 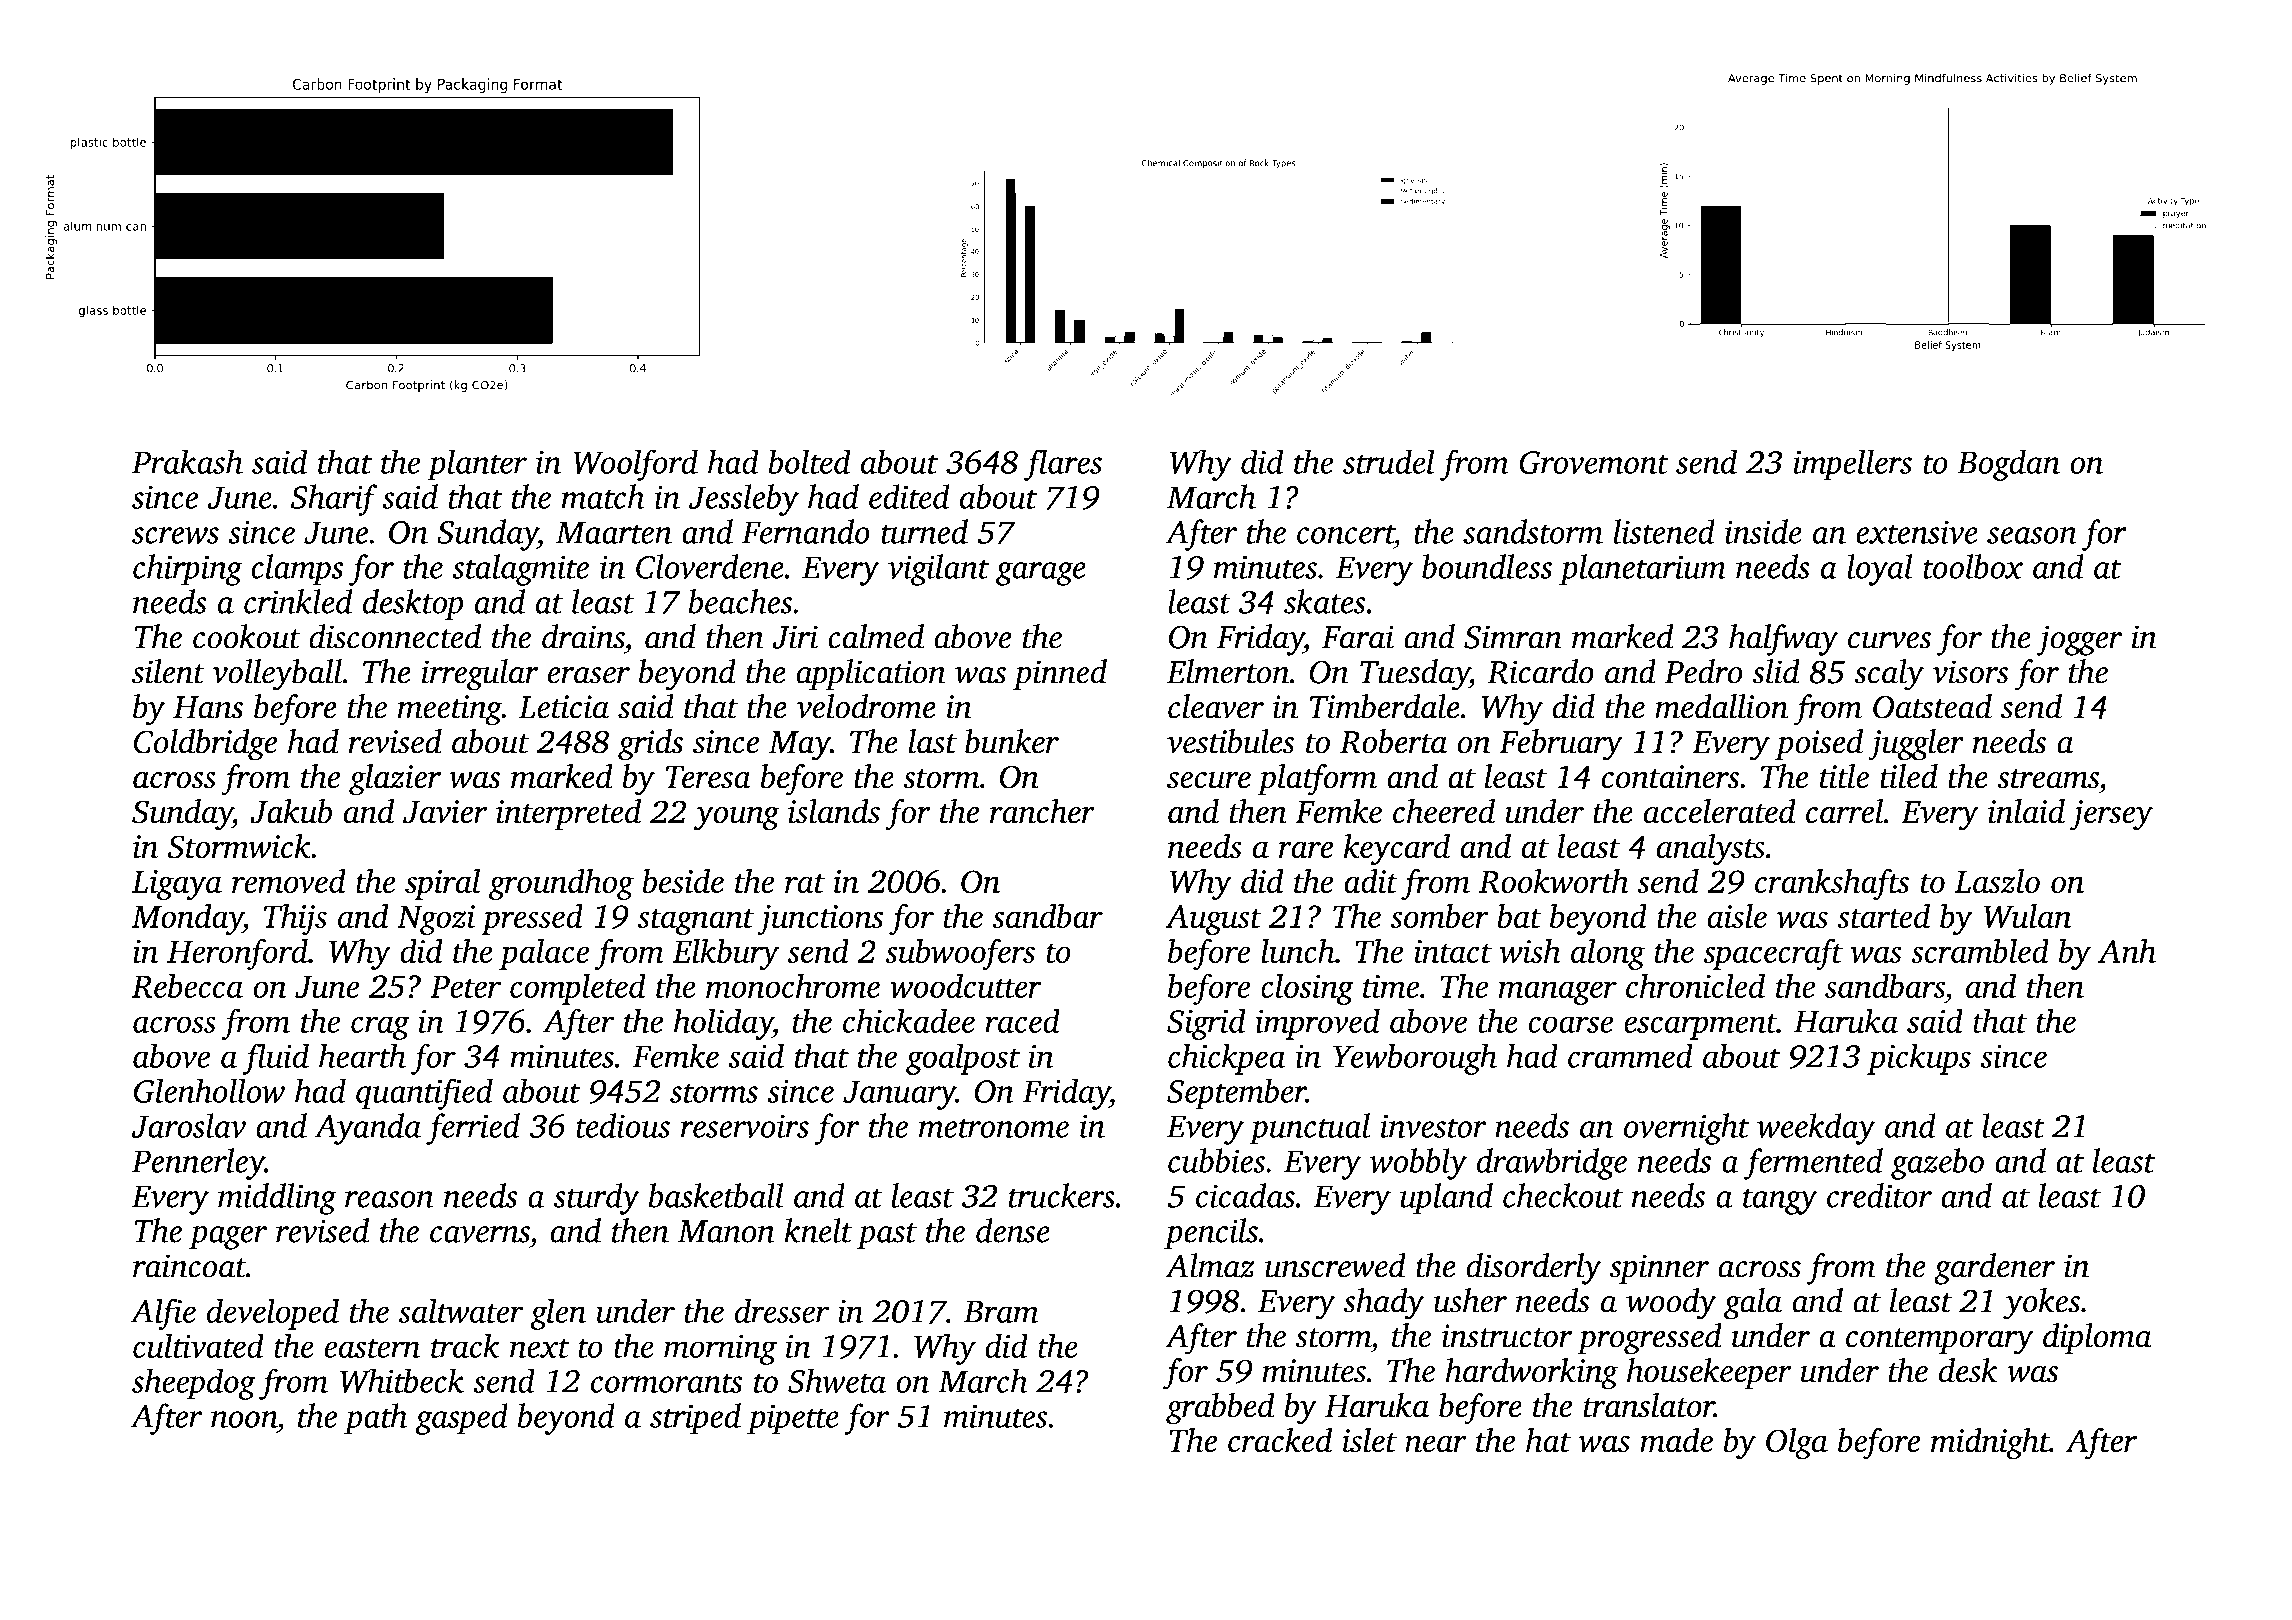 What do you see at coordinates (1226, 1059) in the screenshot?
I see `chickpea` at bounding box center [1226, 1059].
